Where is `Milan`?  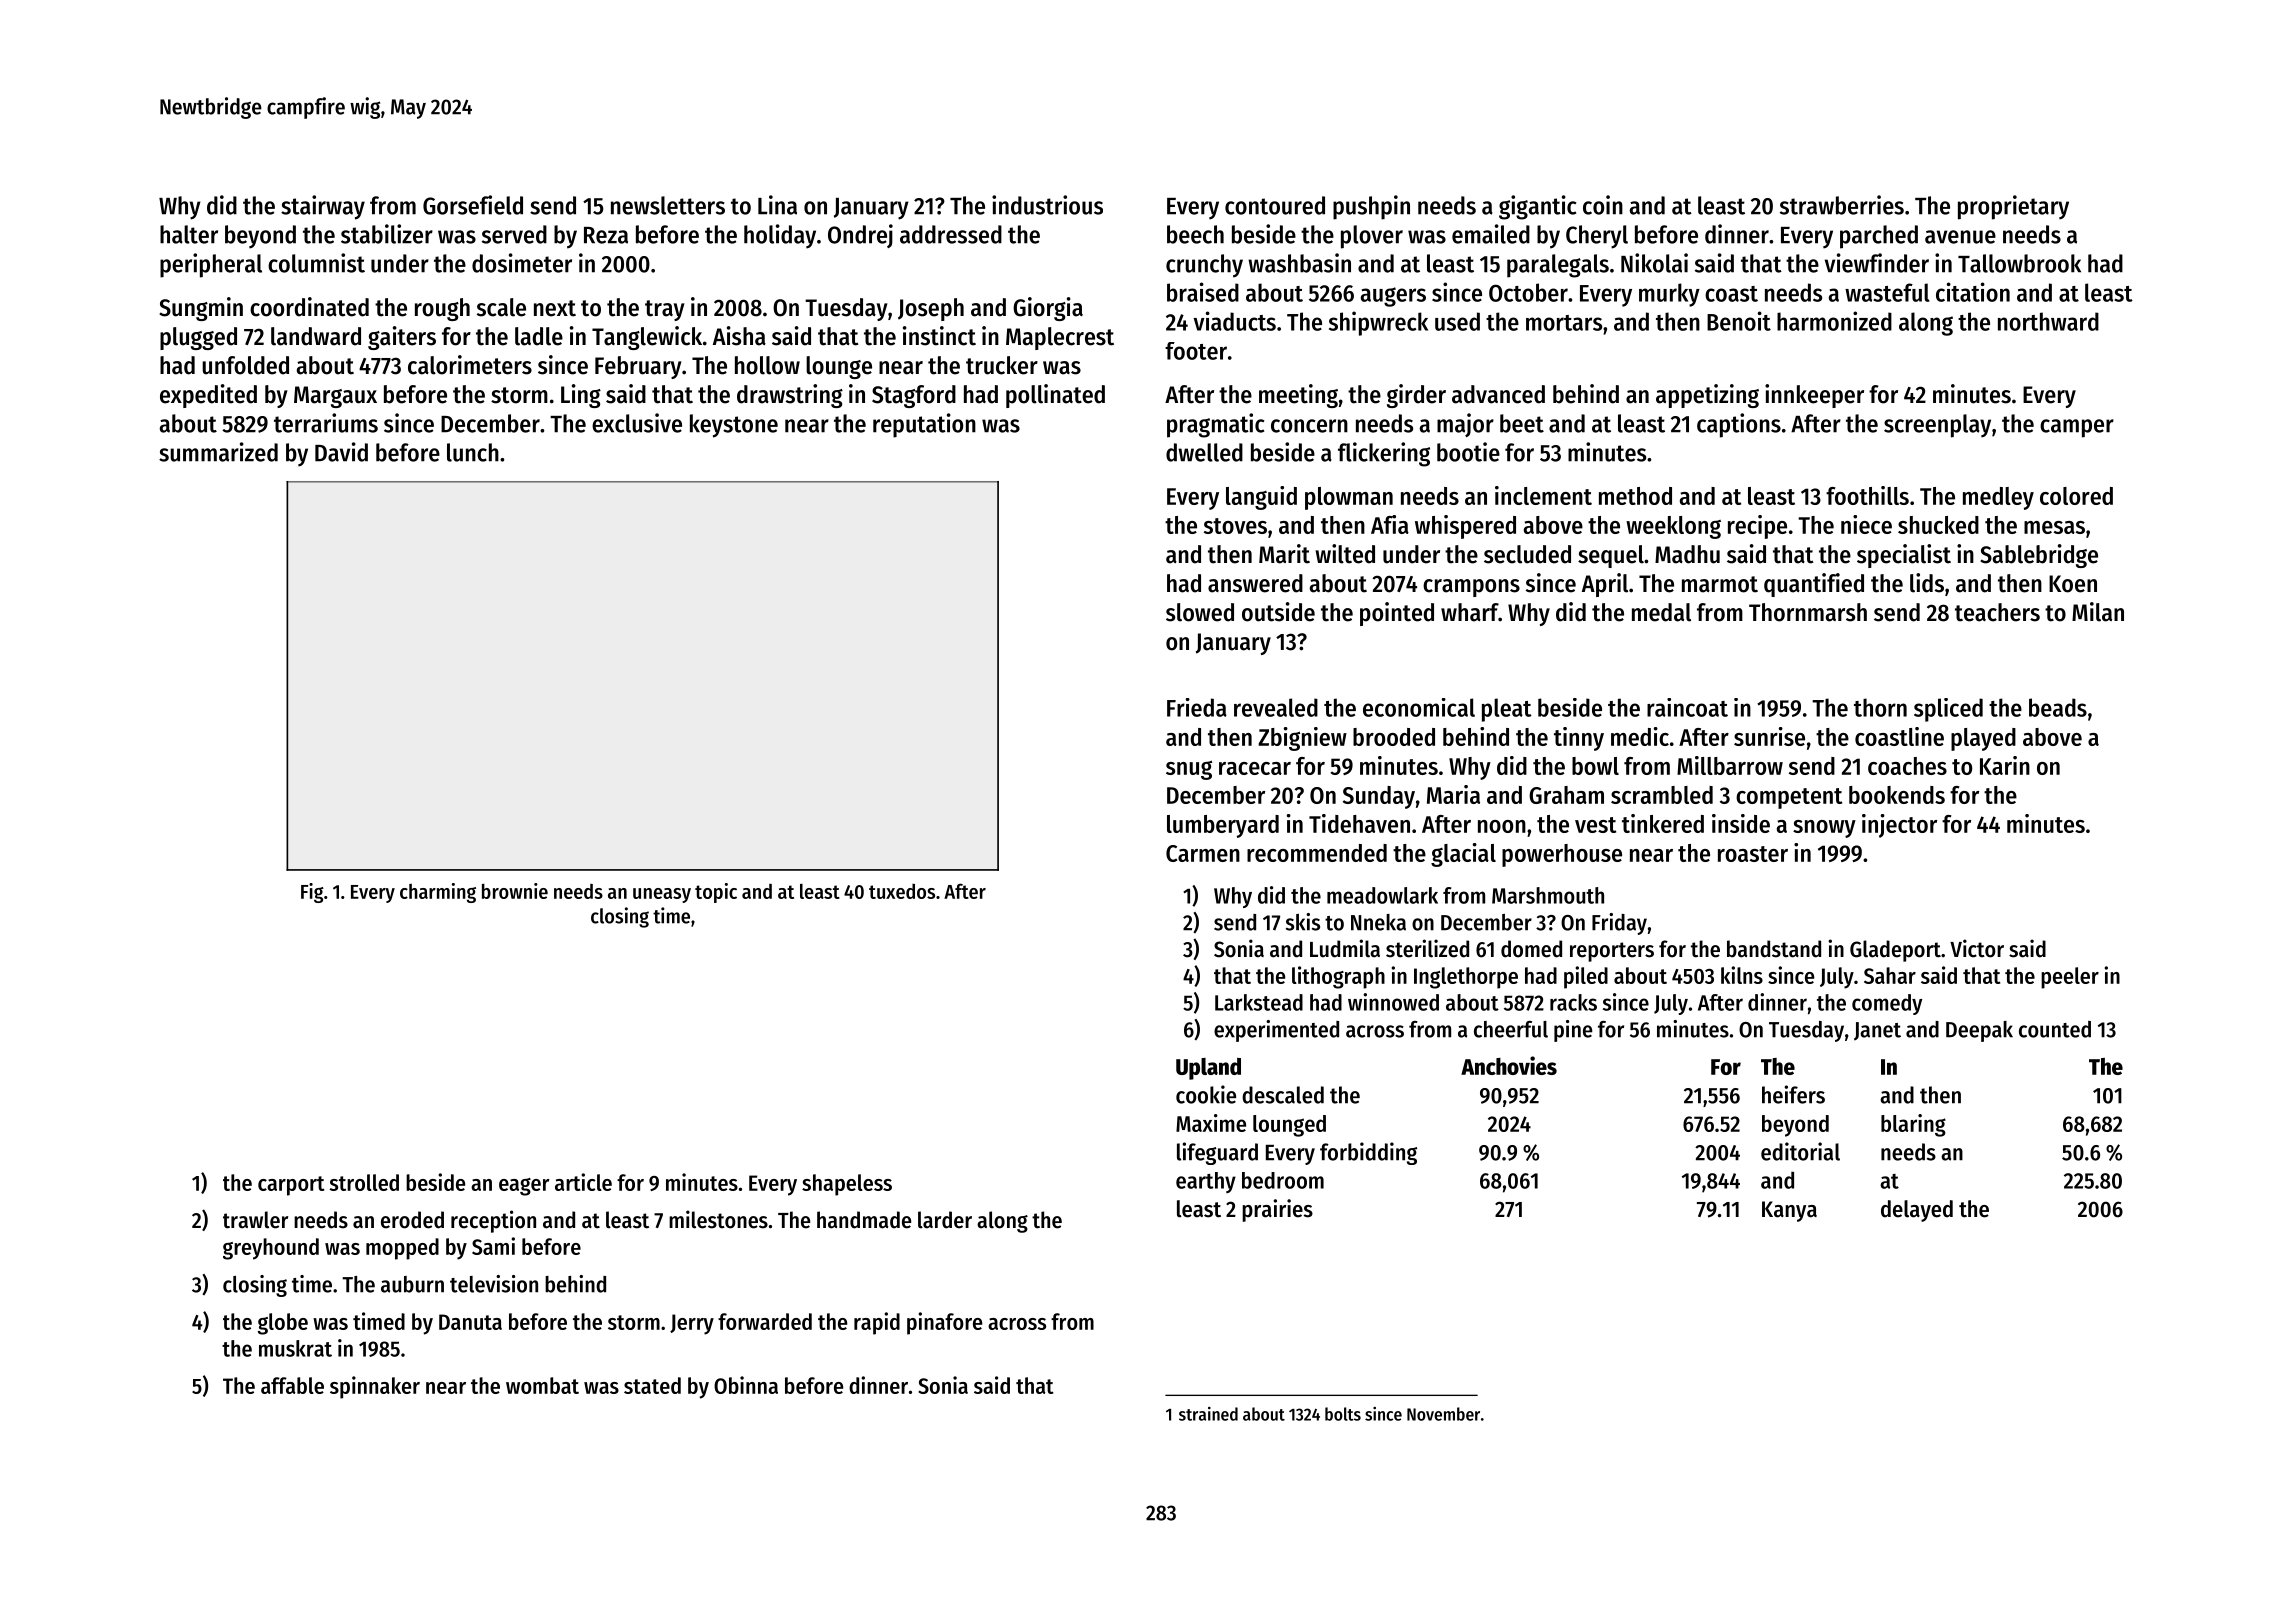 Milan is located at coordinates (2098, 612).
